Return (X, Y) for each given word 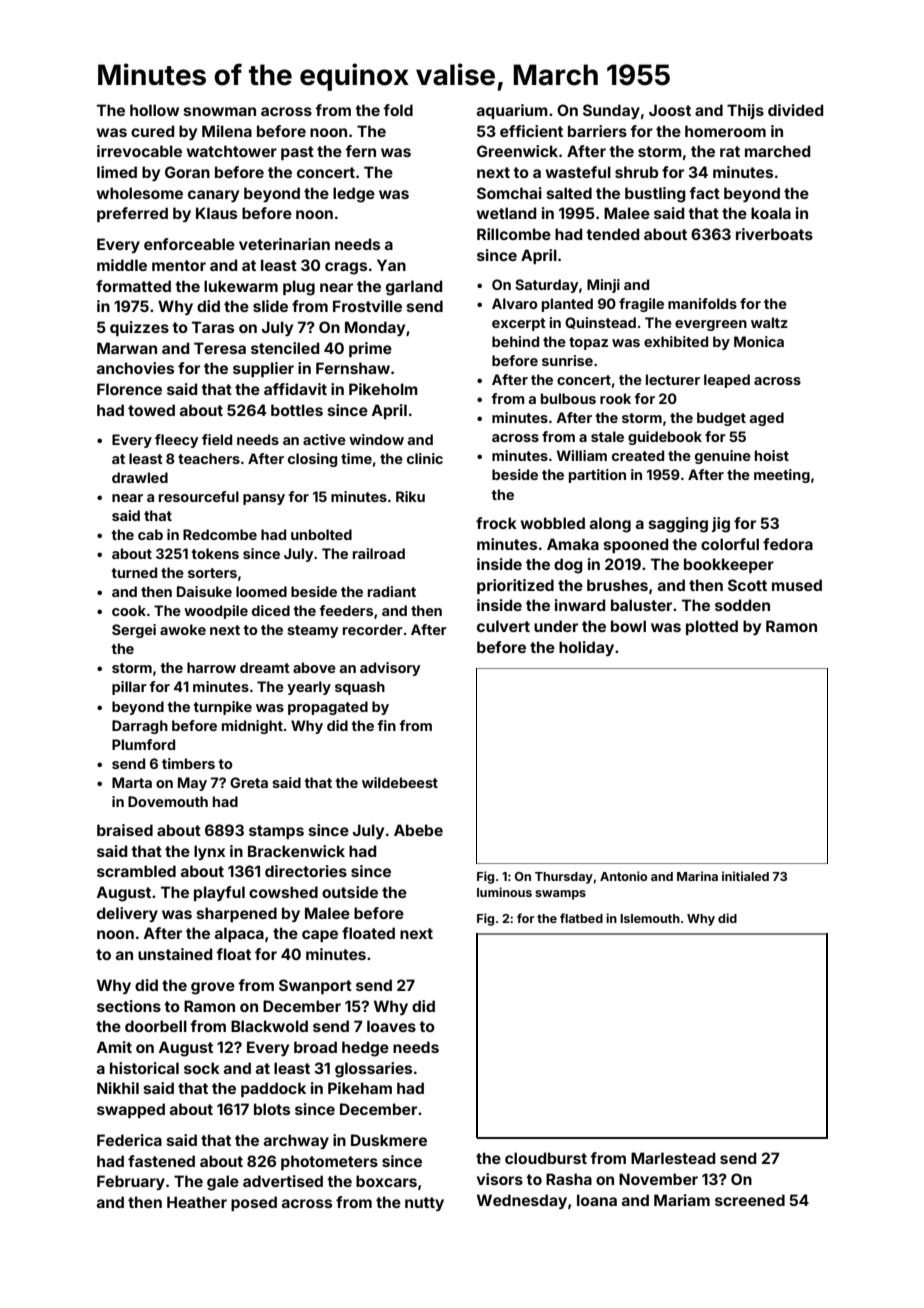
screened (750, 1200)
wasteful (578, 172)
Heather (197, 1202)
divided (795, 110)
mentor (179, 265)
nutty (424, 1204)
